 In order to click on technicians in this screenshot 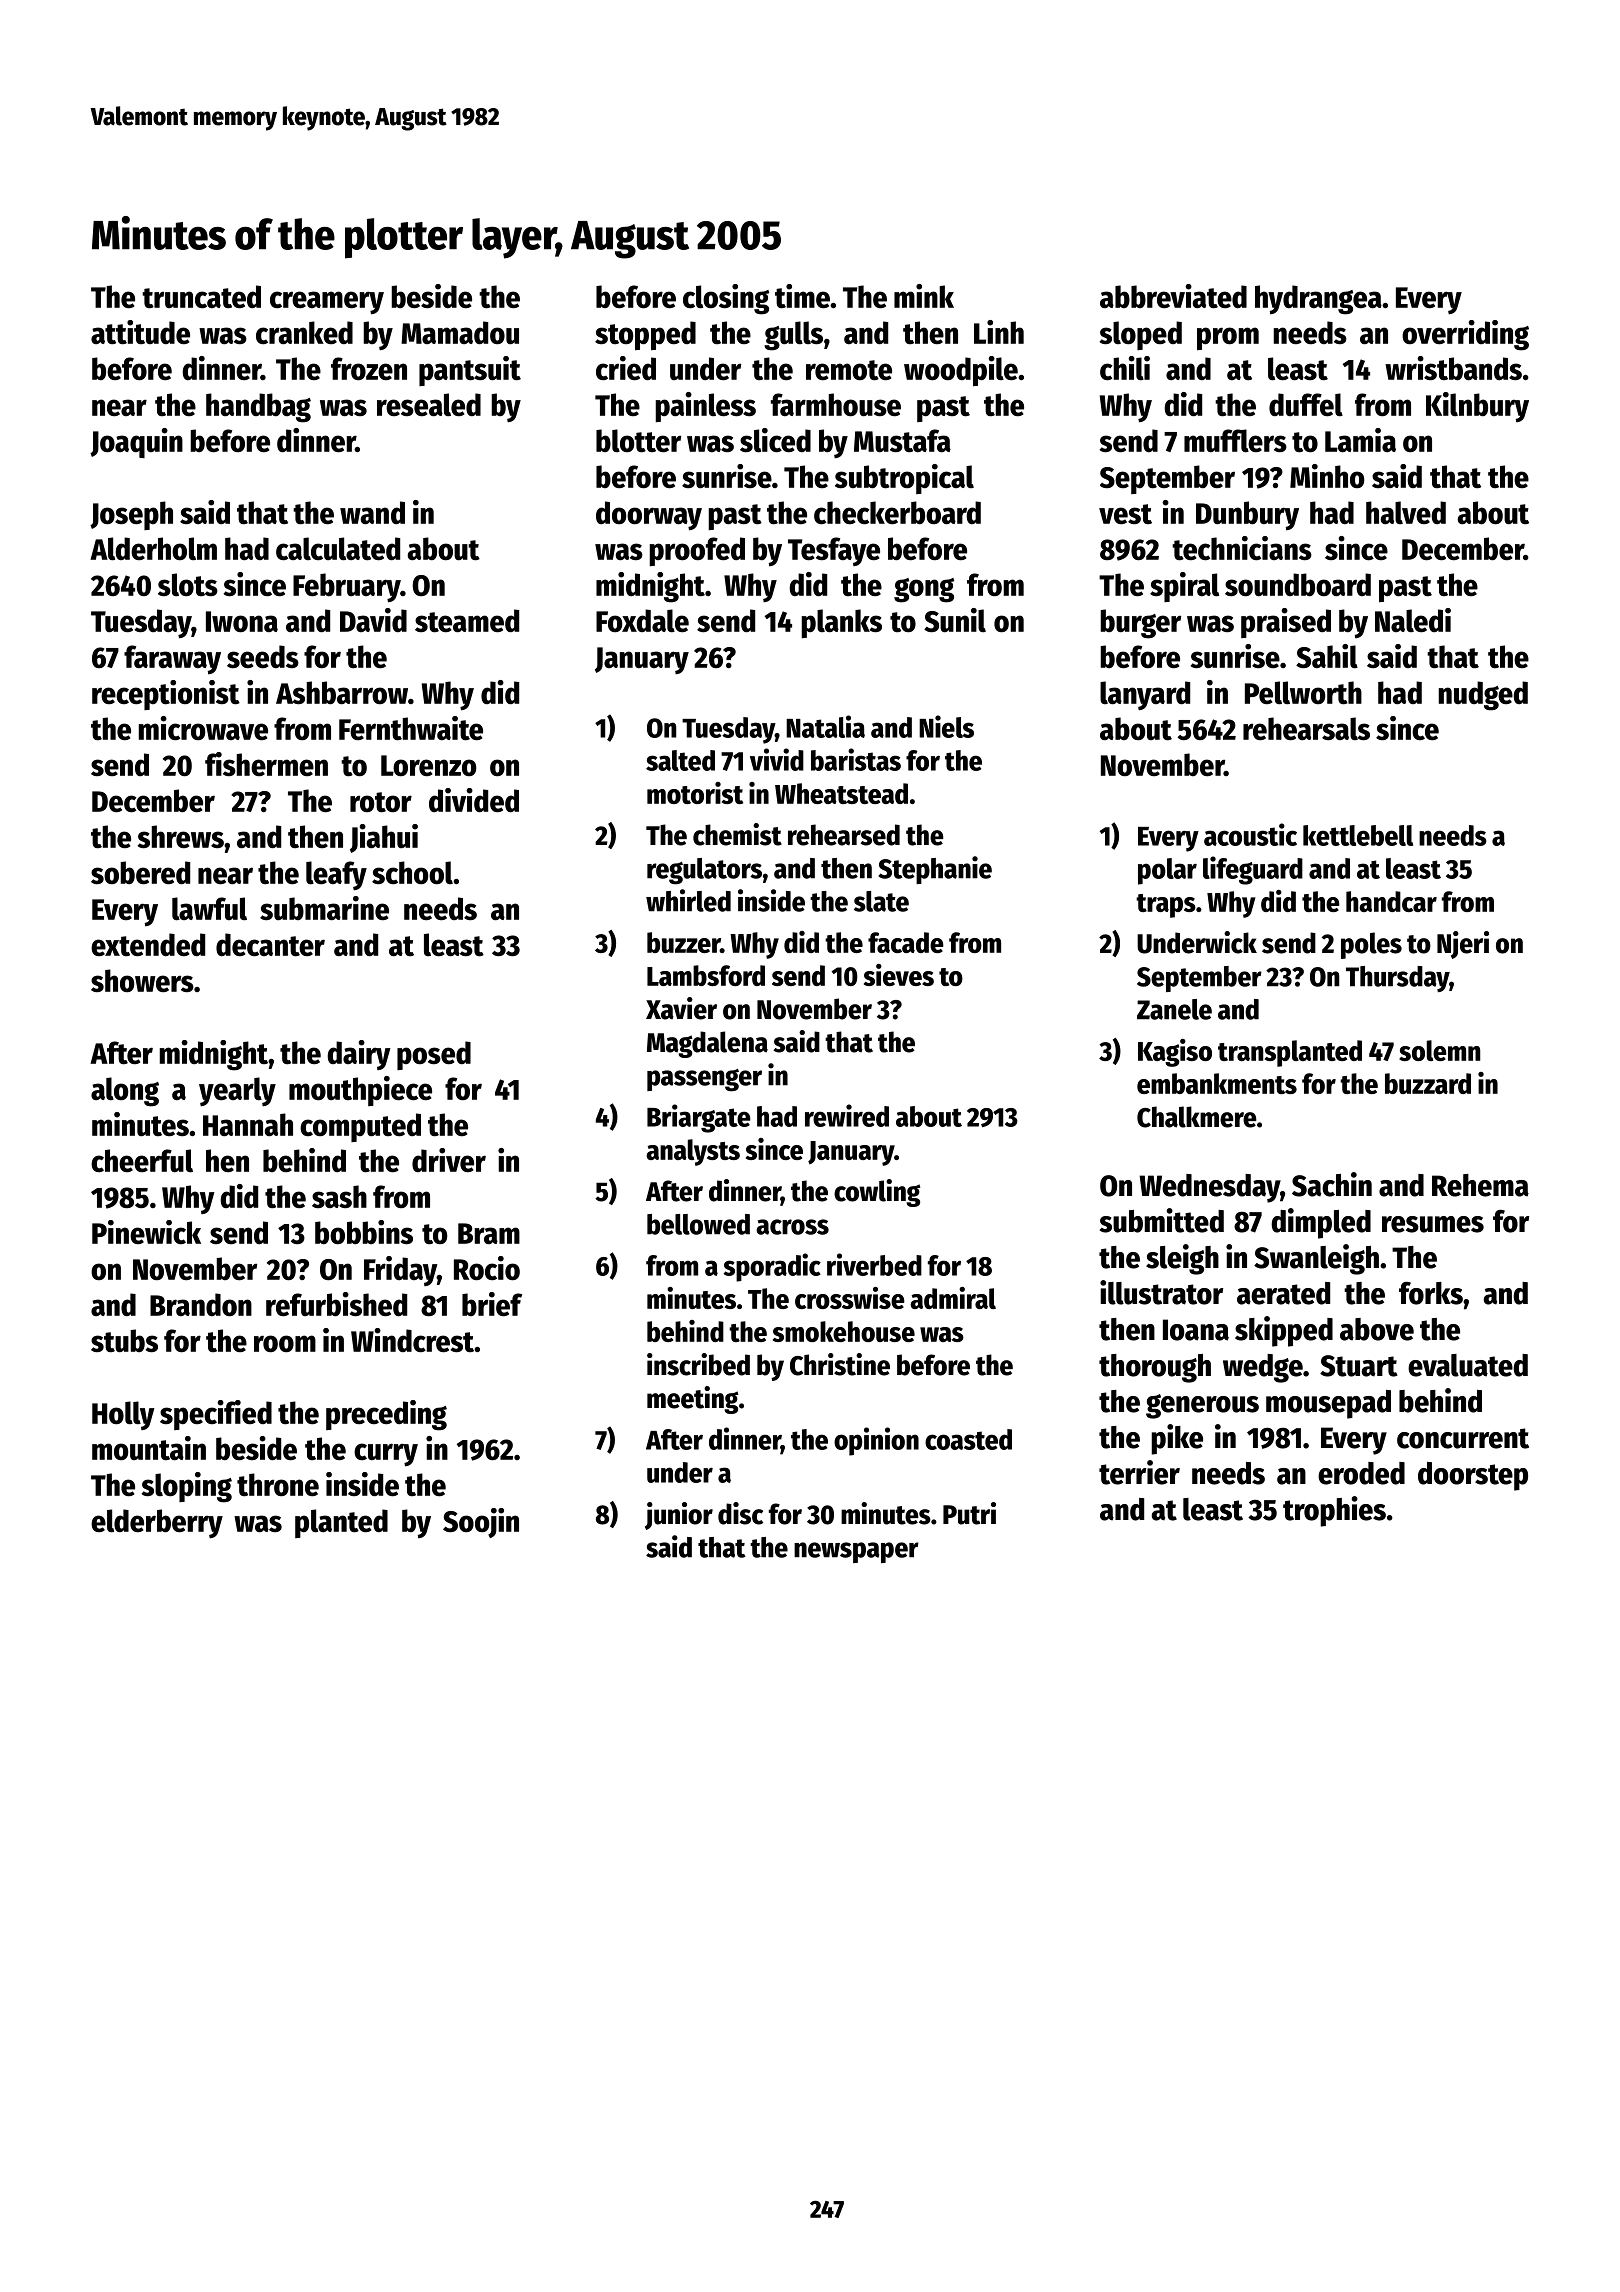, I will do `click(1242, 548)`.
